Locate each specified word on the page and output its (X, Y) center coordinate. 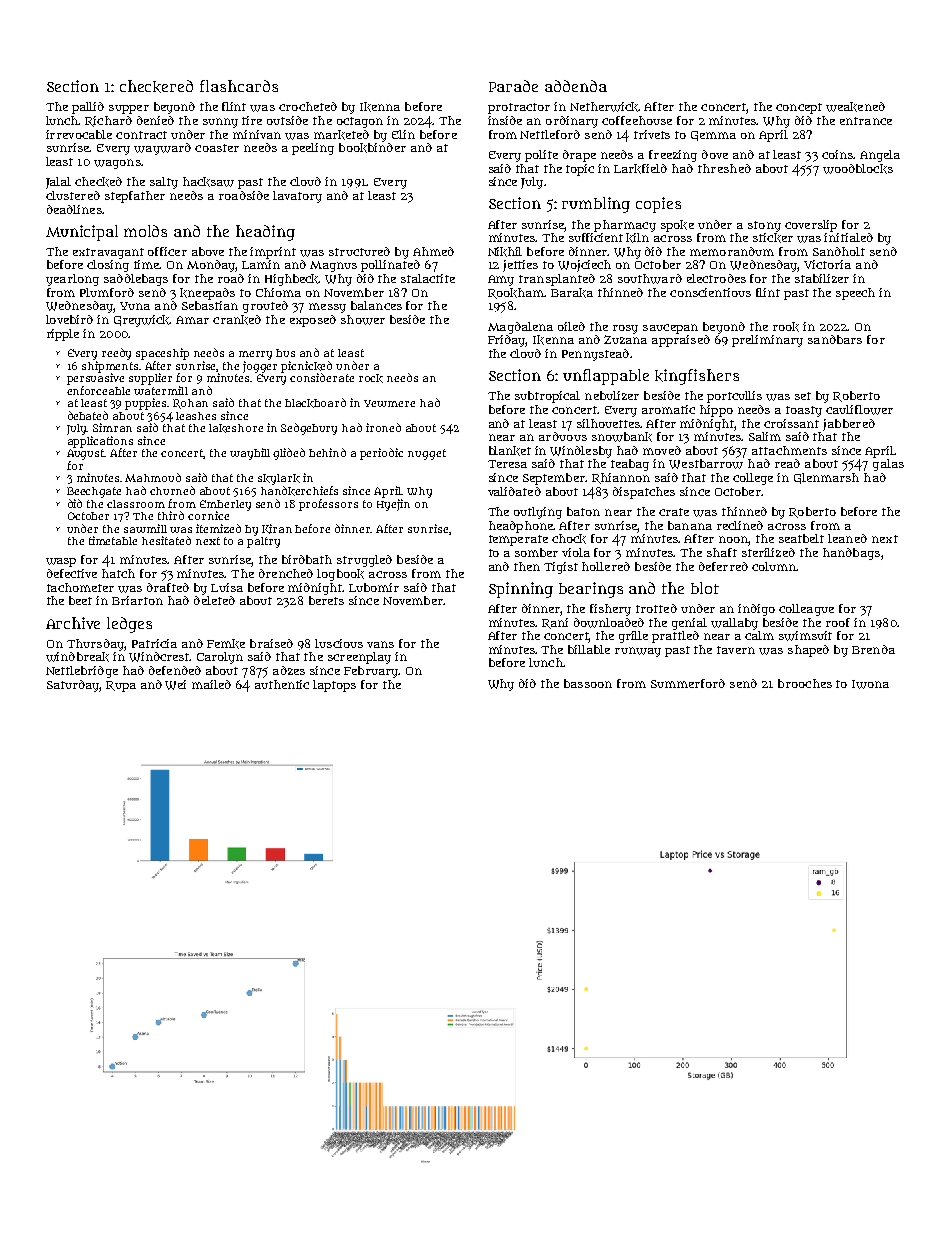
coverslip (811, 226)
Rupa (121, 686)
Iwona (870, 684)
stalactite (428, 278)
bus (285, 353)
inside (505, 120)
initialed (848, 237)
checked (98, 182)
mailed (211, 684)
